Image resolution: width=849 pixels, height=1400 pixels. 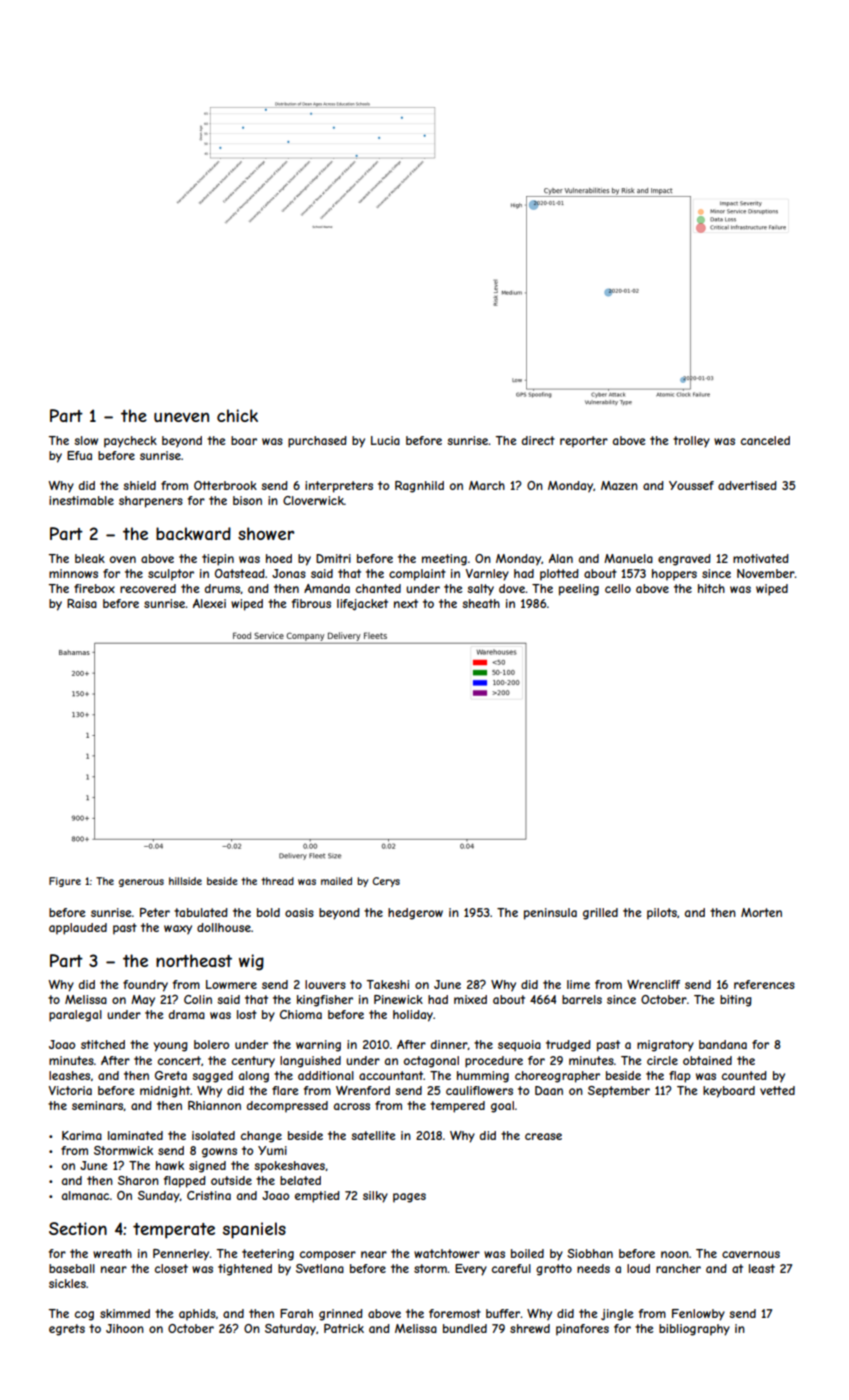 What do you see at coordinates (174, 1231) in the image?
I see `temperate` at bounding box center [174, 1231].
